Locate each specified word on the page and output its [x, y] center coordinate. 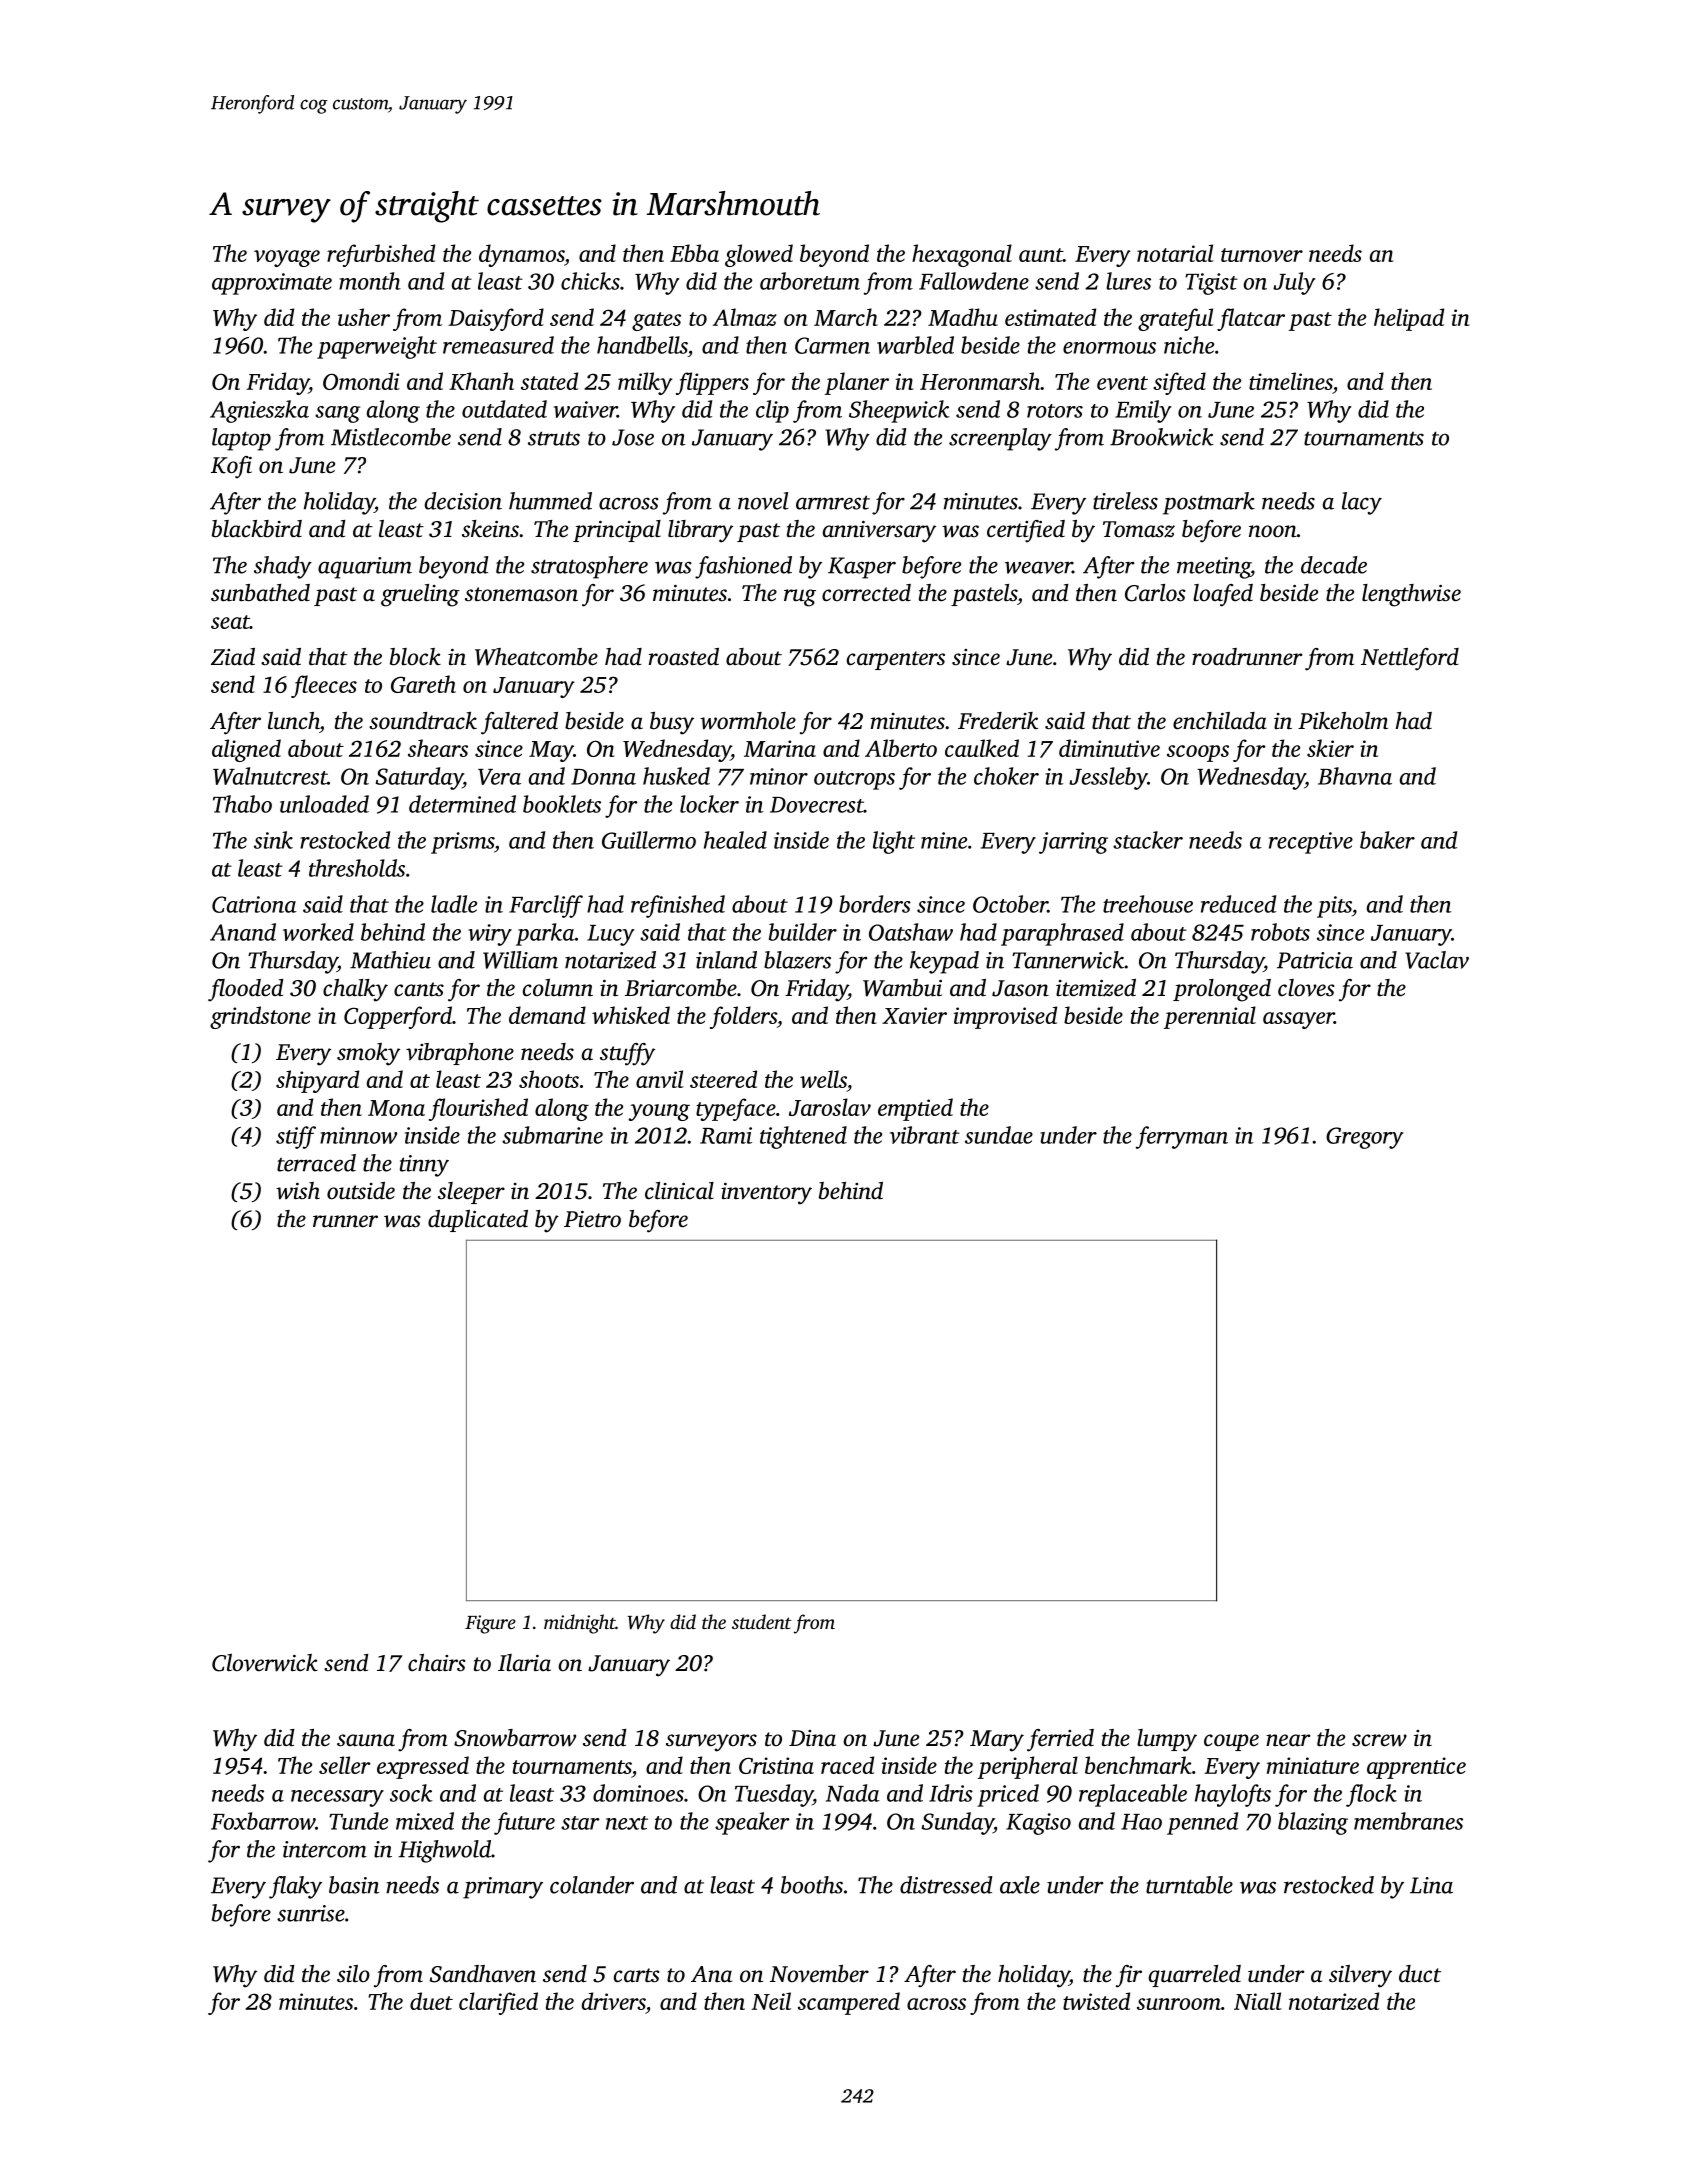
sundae [999, 1135]
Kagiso [1038, 1824]
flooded [245, 990]
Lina [1431, 1885]
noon [1273, 531]
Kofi [231, 467]
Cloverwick [265, 1663]
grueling [420, 595]
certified [1026, 531]
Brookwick [1162, 437]
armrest [833, 502]
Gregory [1364, 1138]
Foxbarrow [263, 1821]
